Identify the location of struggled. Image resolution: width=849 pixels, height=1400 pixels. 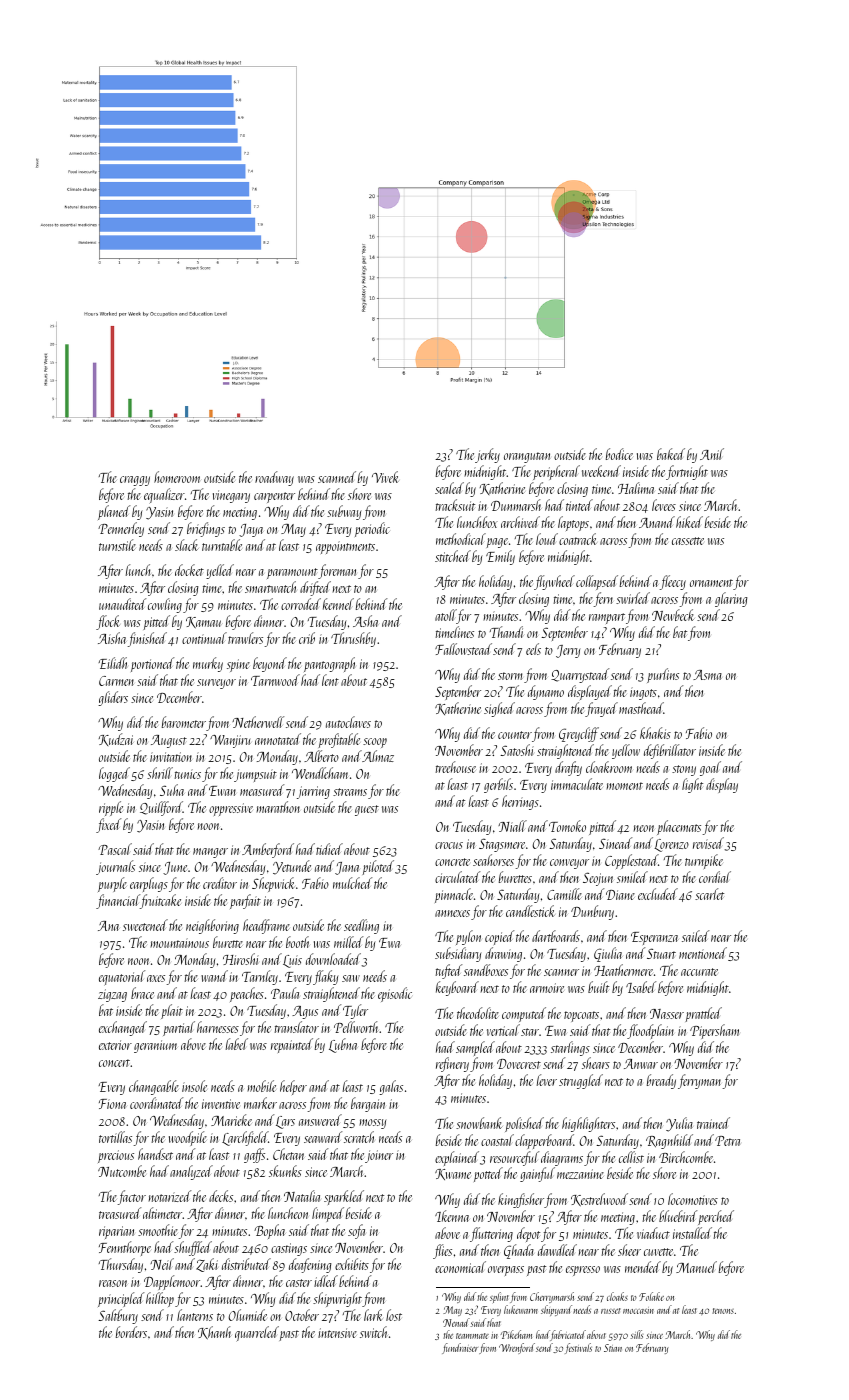
(581, 1081).
